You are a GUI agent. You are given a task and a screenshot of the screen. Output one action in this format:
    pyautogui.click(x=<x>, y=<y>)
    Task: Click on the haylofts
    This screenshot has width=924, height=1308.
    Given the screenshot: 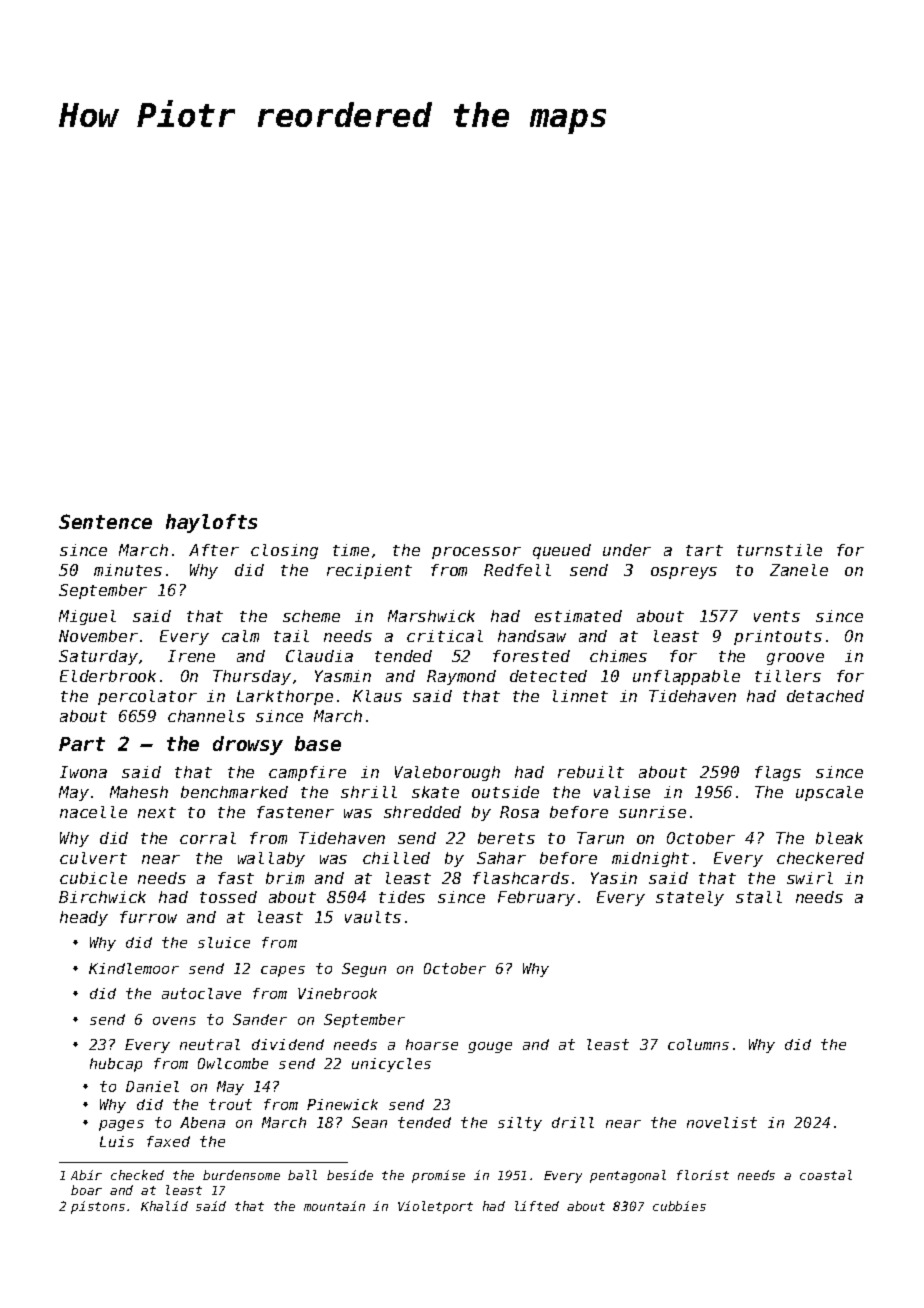 What is the action you would take?
    pyautogui.click(x=211, y=523)
